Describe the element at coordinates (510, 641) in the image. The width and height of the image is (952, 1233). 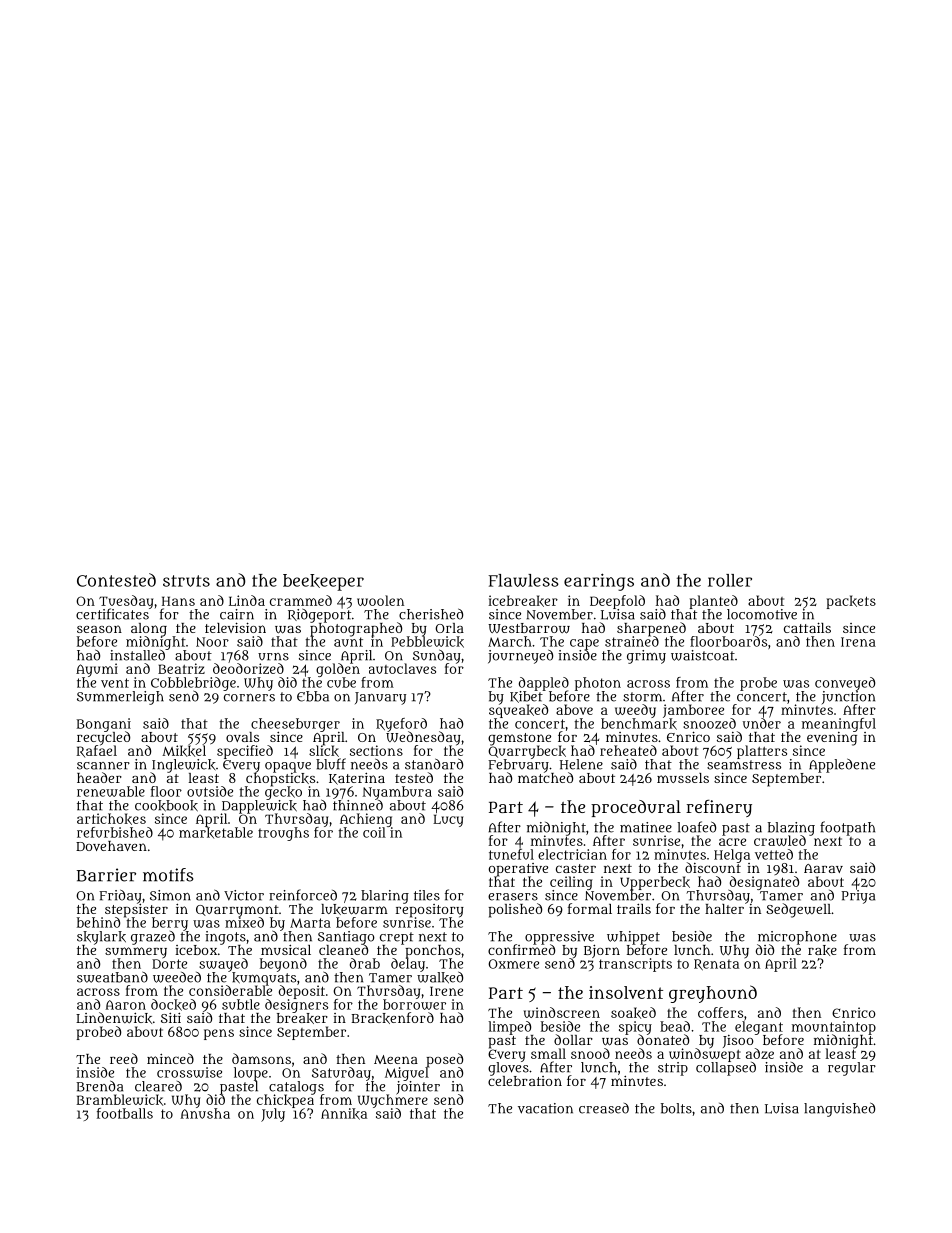
I see `March` at that location.
